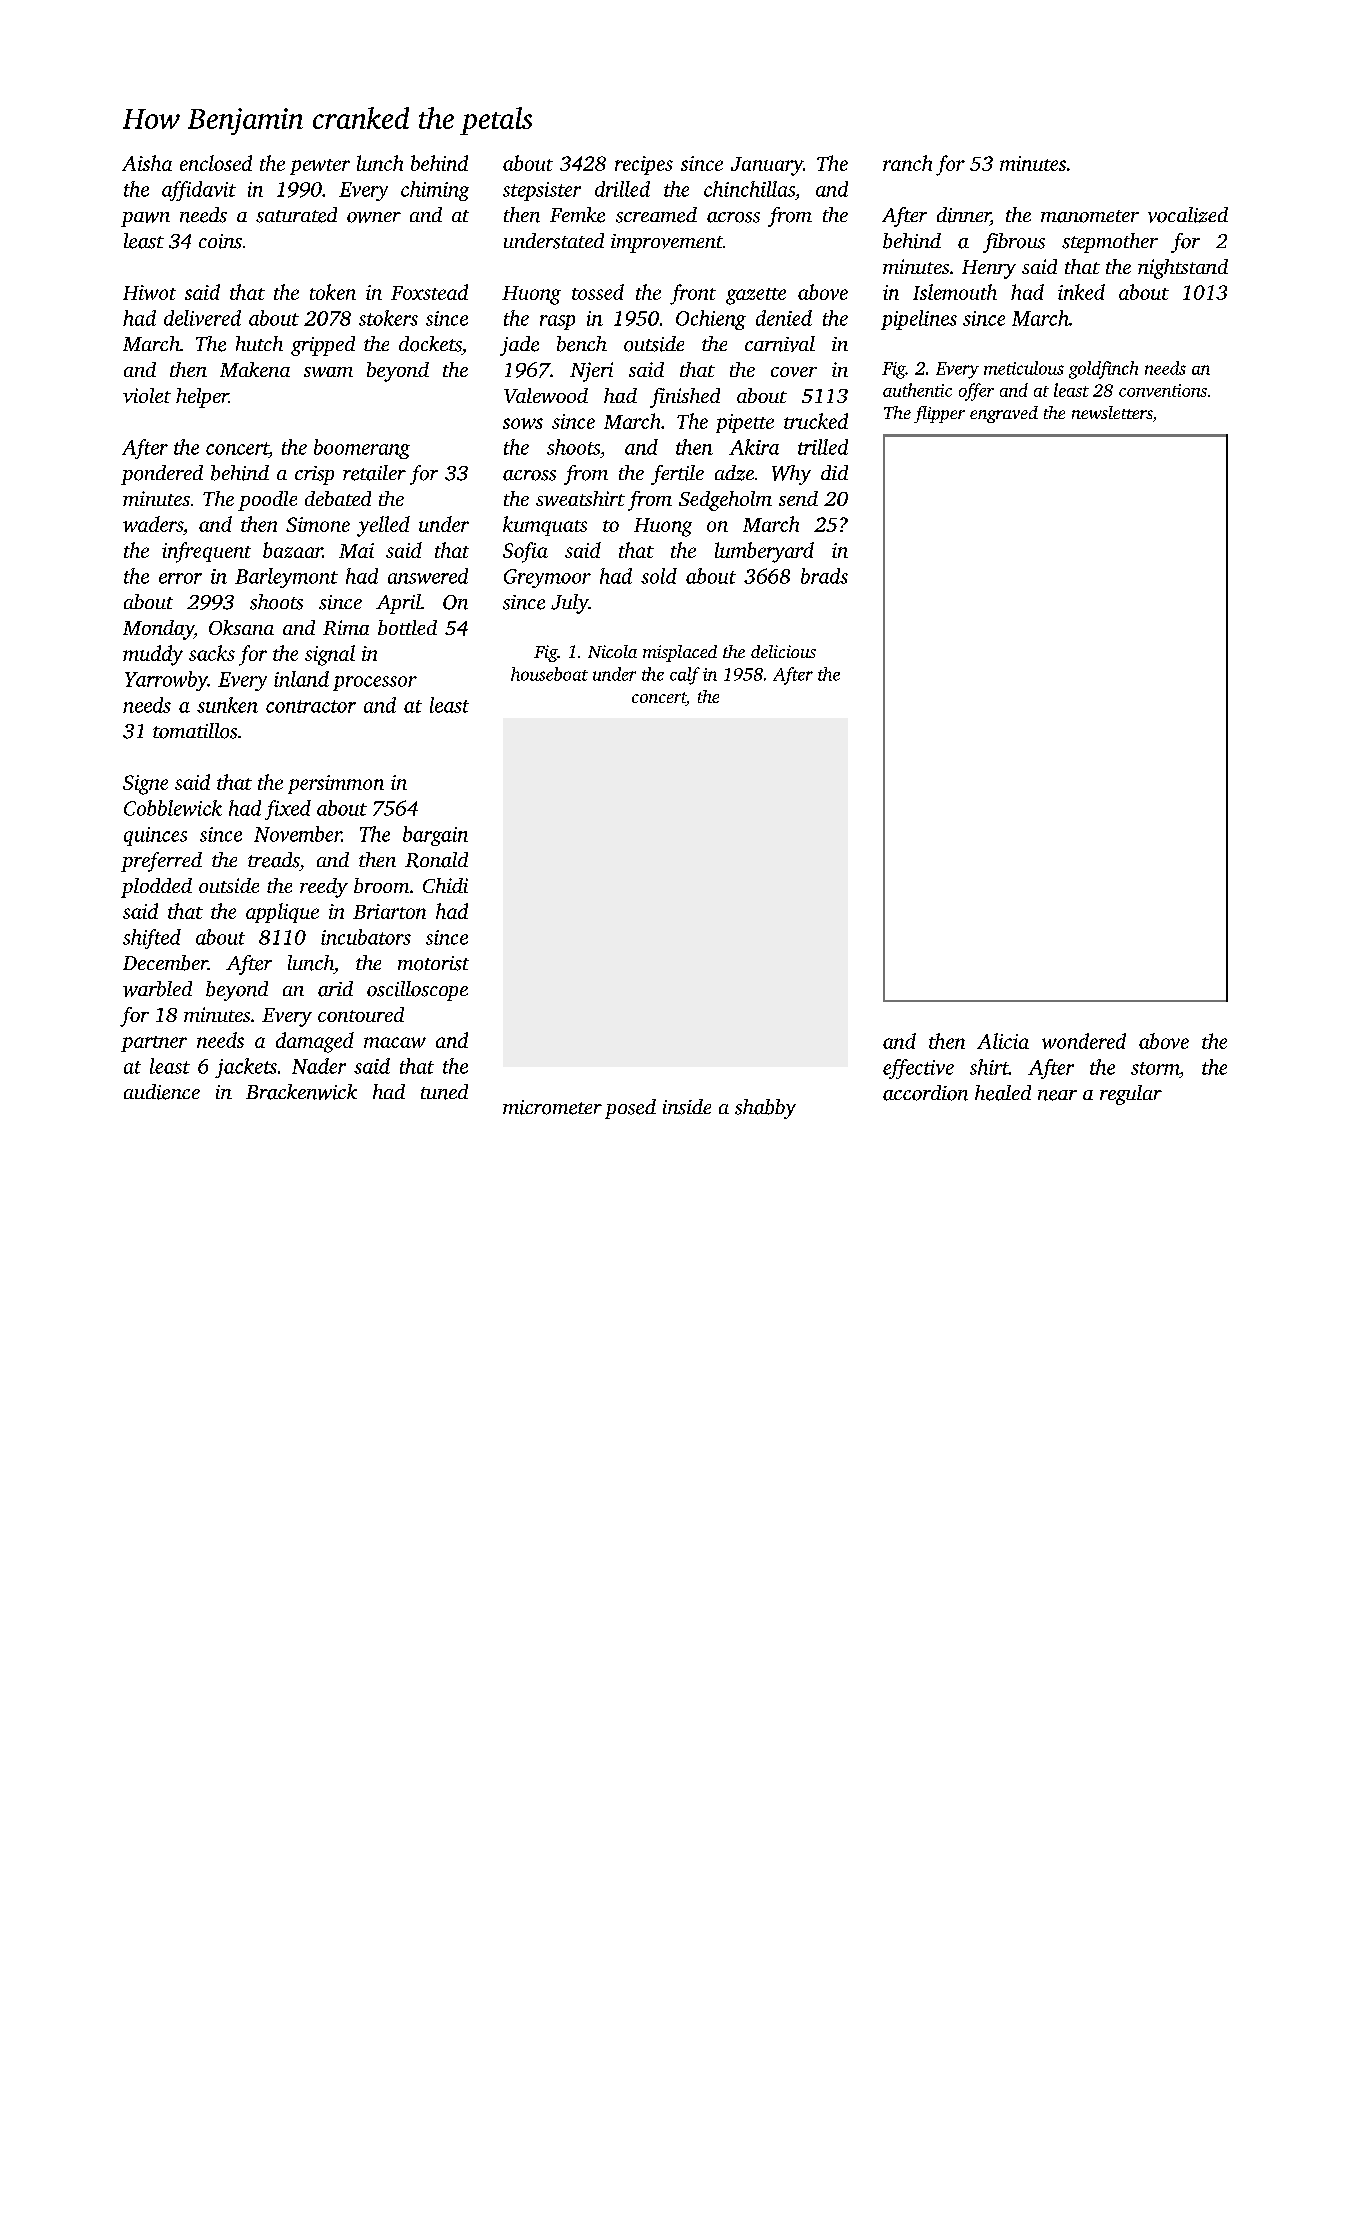 This screenshot has height=2225, width=1351. I want to click on July, so click(569, 604).
